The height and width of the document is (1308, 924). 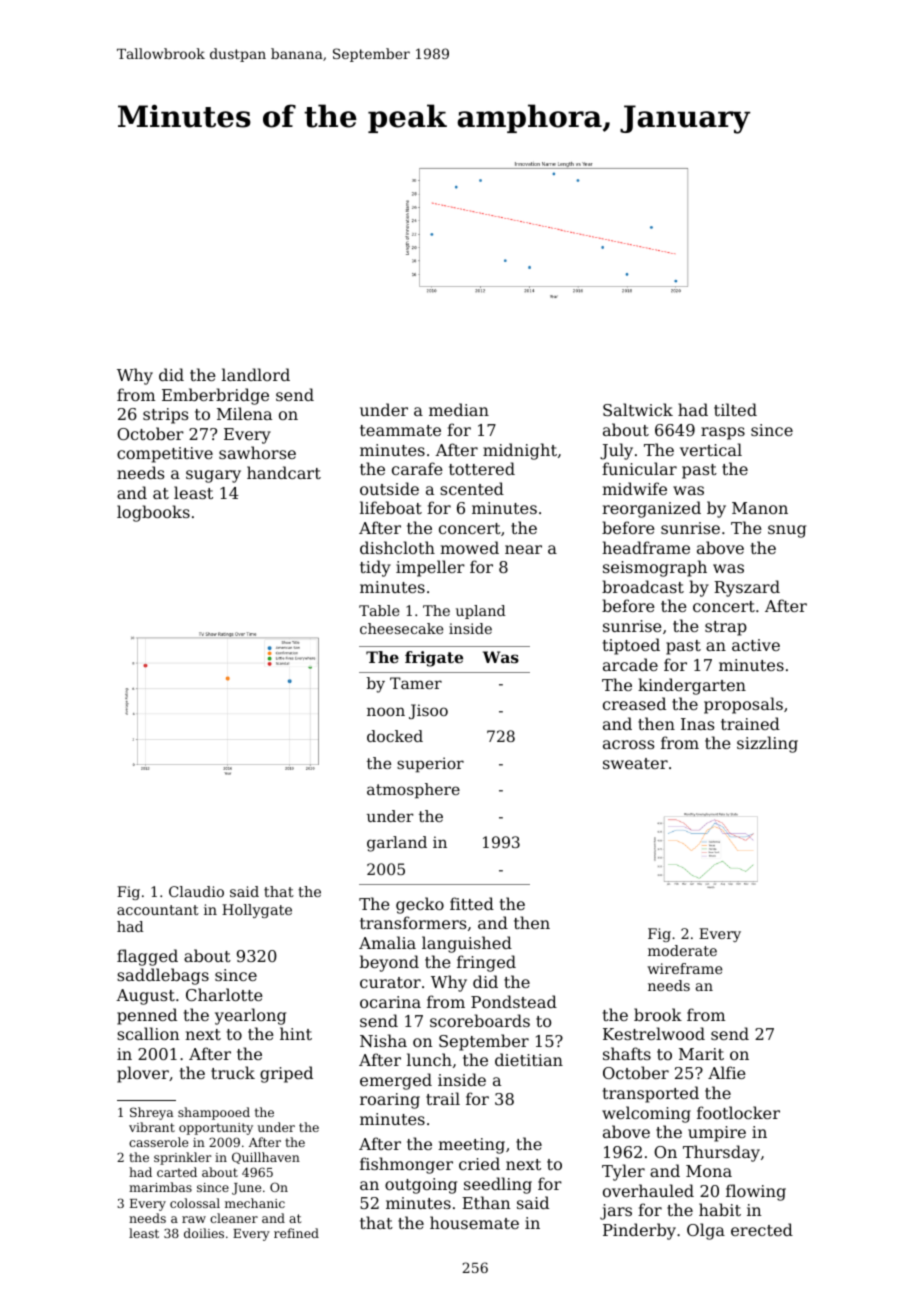 What do you see at coordinates (639, 1231) in the document?
I see `Pinderby` at bounding box center [639, 1231].
